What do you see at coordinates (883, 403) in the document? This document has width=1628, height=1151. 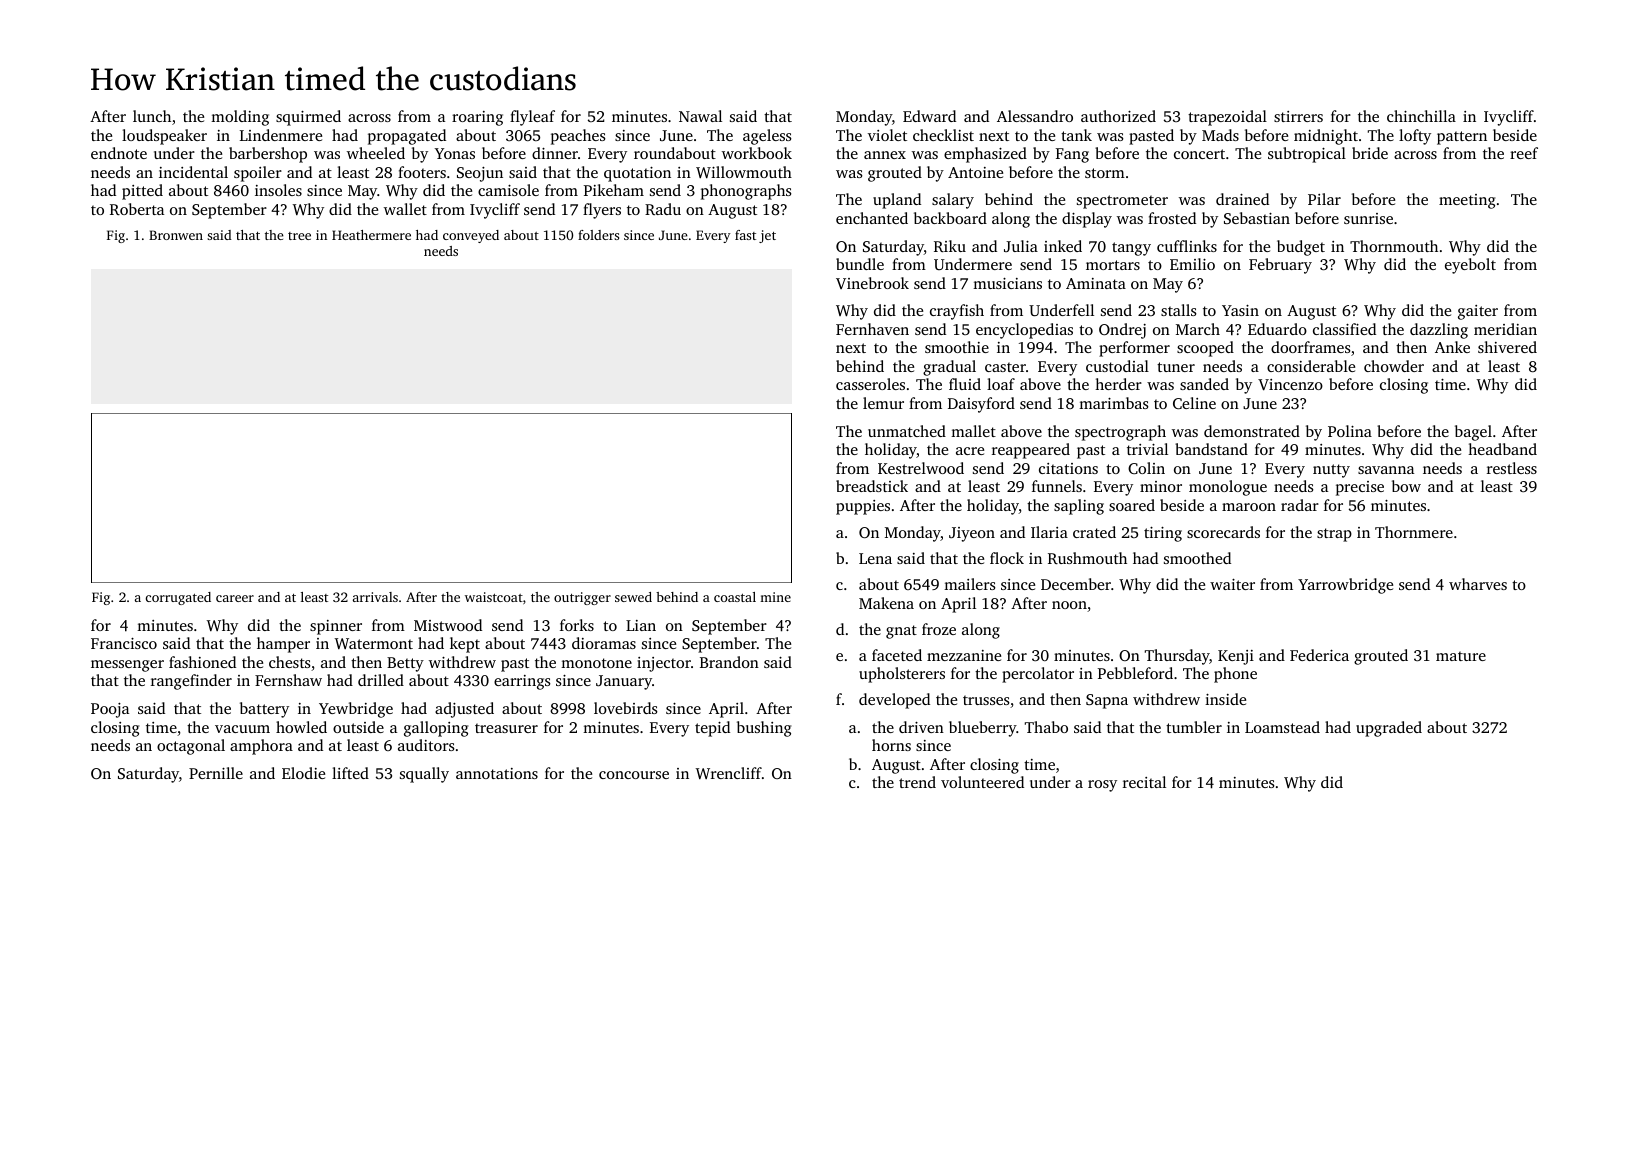 I see `lemur` at bounding box center [883, 403].
